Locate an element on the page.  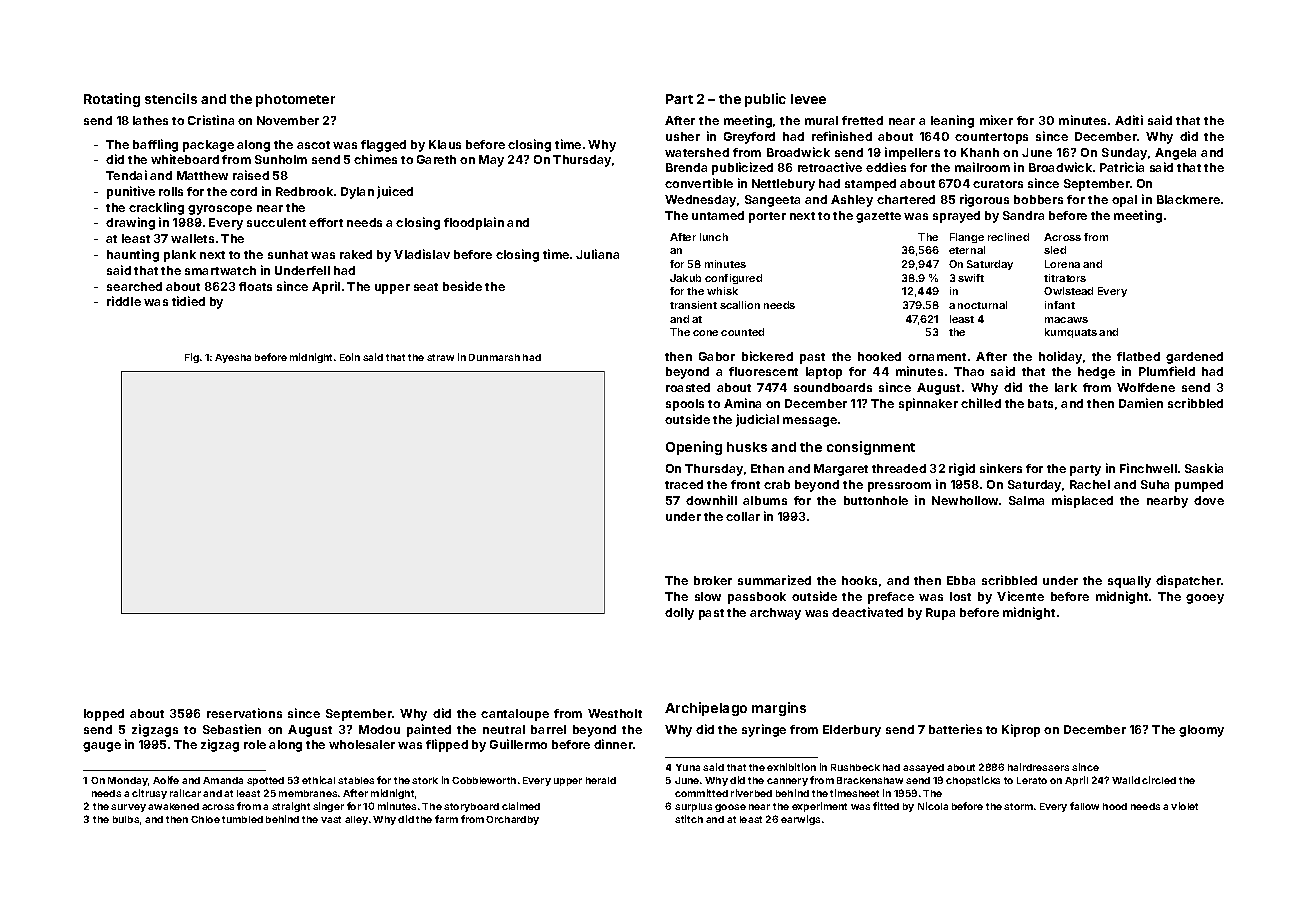
Elderbury is located at coordinates (852, 731).
